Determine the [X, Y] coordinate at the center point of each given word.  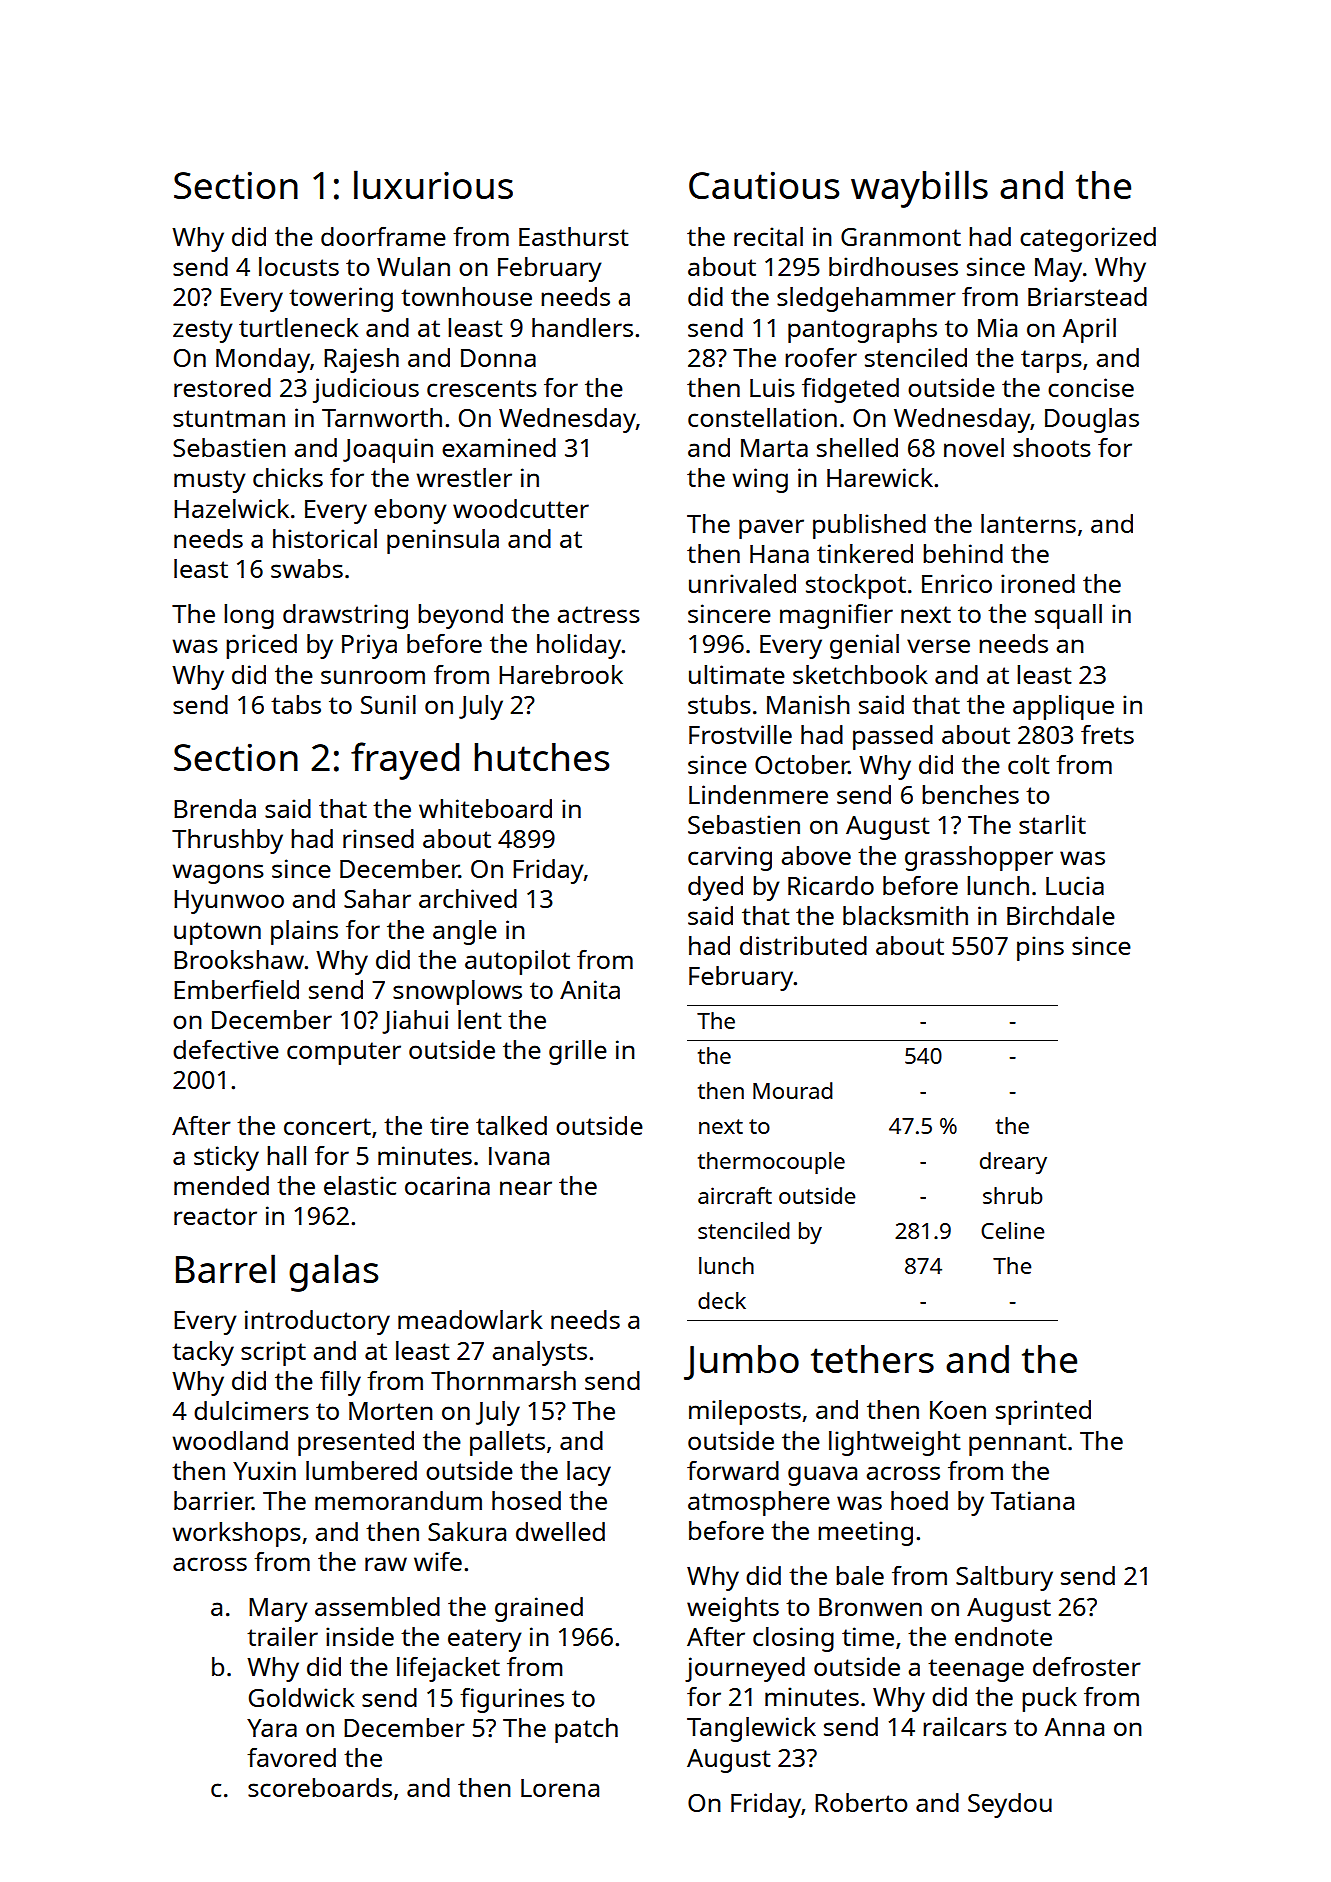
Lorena [560, 1788]
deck [722, 1300]
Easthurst [574, 236]
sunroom [373, 677]
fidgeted [850, 390]
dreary [1013, 1163]
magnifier [836, 616]
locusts [299, 266]
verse [938, 646]
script [273, 1353]
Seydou [1010, 1805]
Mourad [793, 1090]
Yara [272, 1728]
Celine [1012, 1230]
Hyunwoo [229, 902]
